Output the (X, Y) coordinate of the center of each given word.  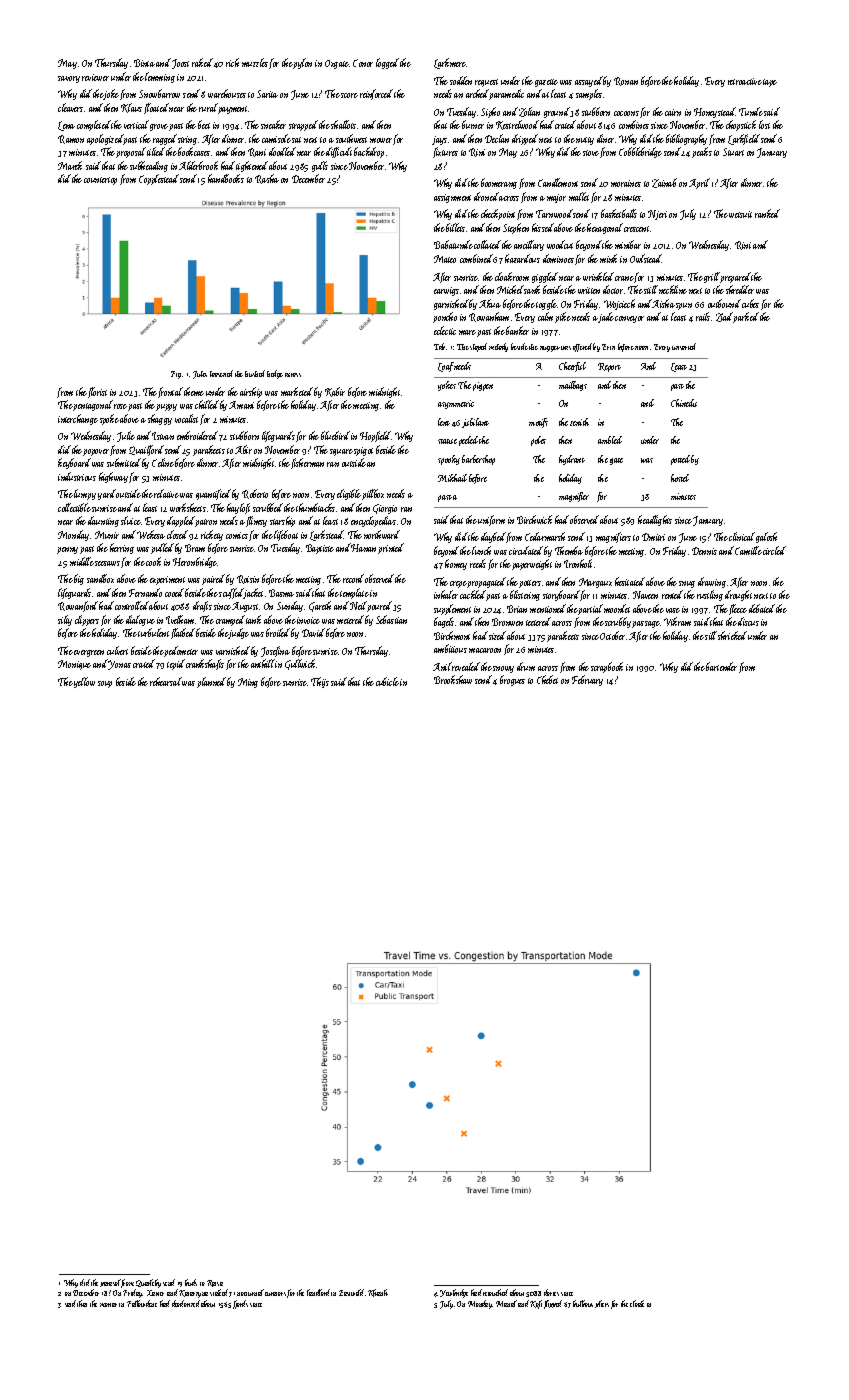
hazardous (522, 258)
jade (606, 317)
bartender (721, 666)
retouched (495, 1292)
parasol (110, 1283)
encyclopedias (373, 521)
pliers (602, 1304)
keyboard (74, 463)
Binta (144, 63)
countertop (100, 181)
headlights (655, 520)
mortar (108, 1305)
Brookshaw (453, 679)
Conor (363, 63)
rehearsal (166, 681)
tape (770, 83)
